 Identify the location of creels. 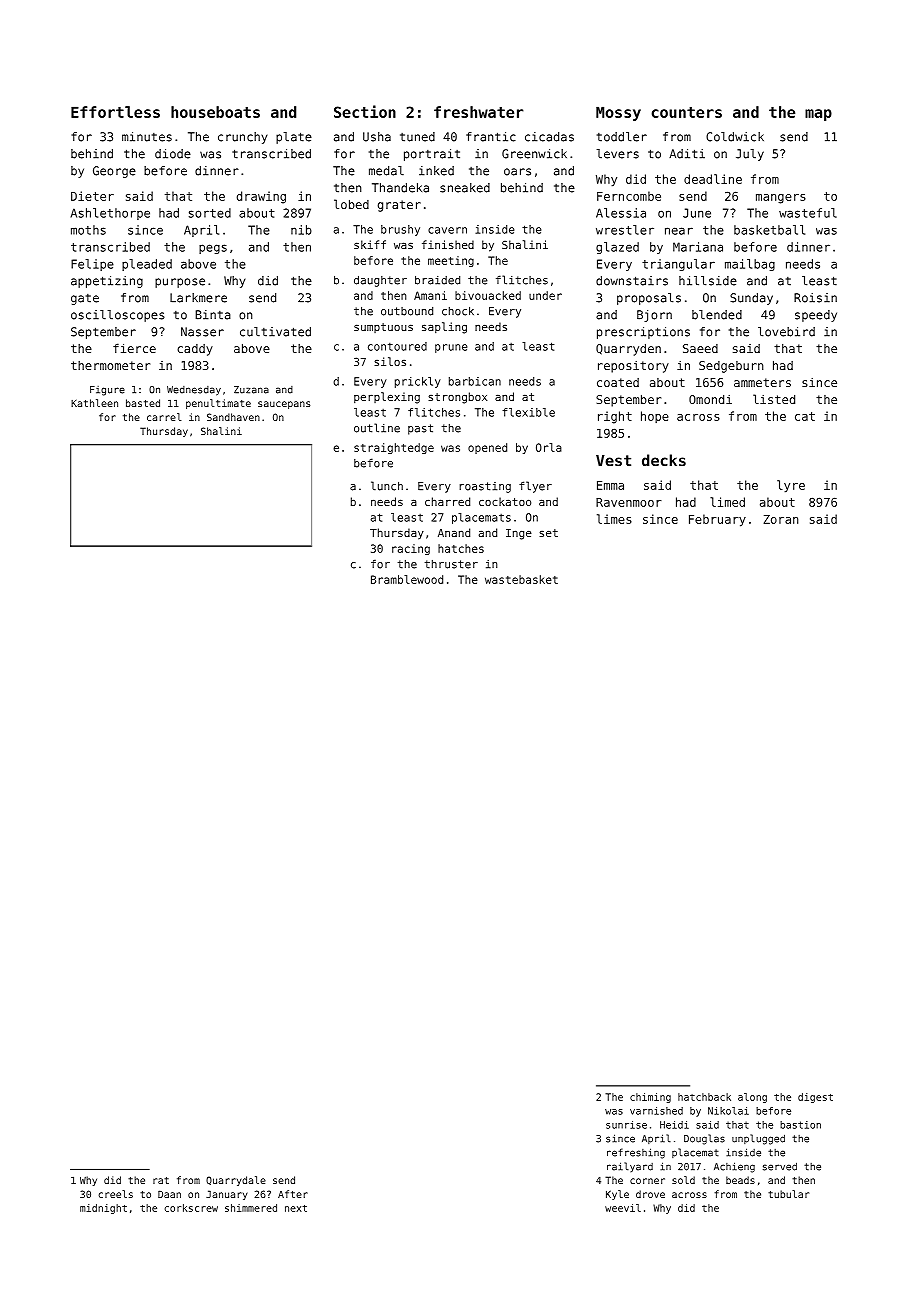
(115, 1194).
